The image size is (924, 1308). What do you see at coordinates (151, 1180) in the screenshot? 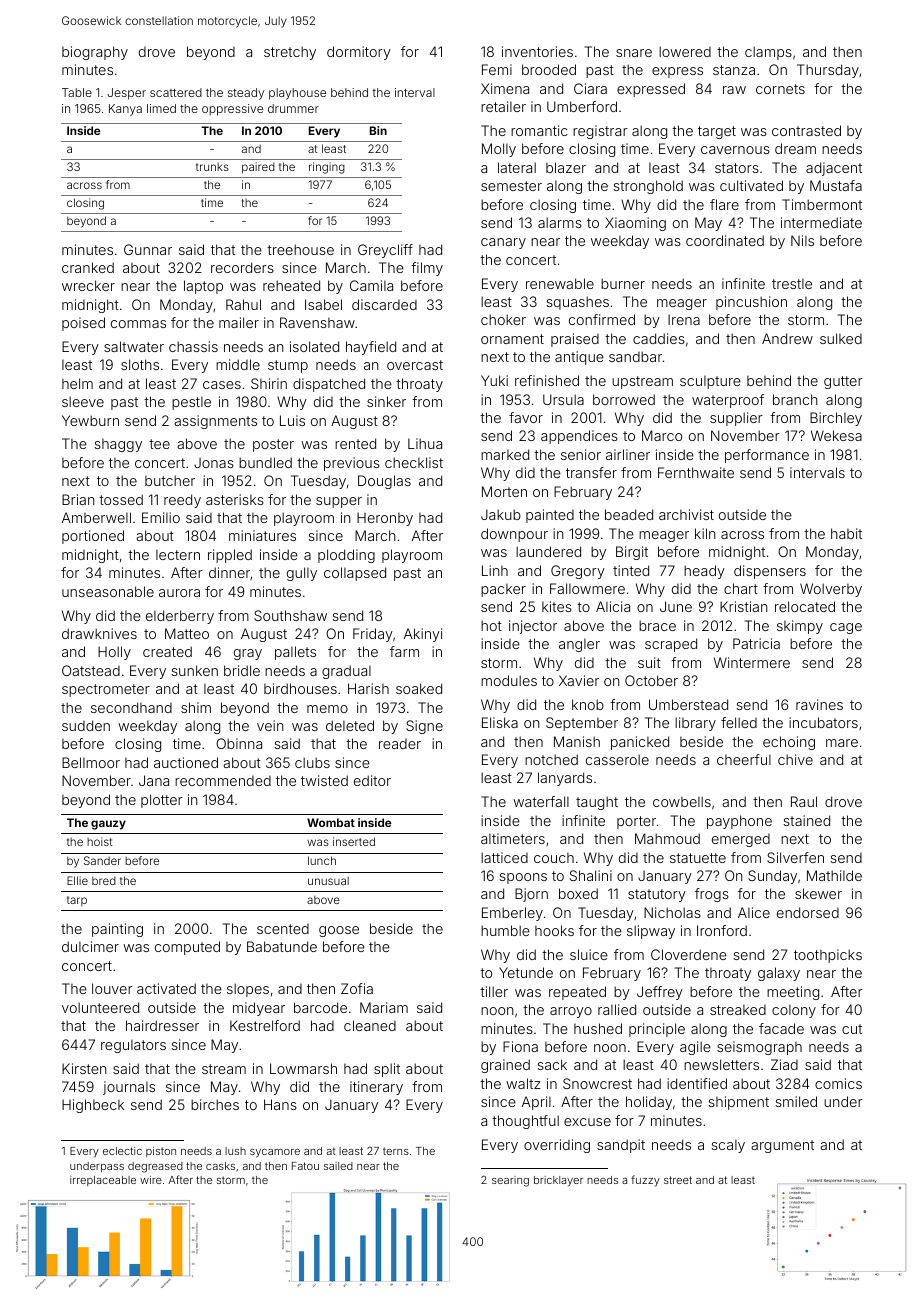
I see `wire` at bounding box center [151, 1180].
